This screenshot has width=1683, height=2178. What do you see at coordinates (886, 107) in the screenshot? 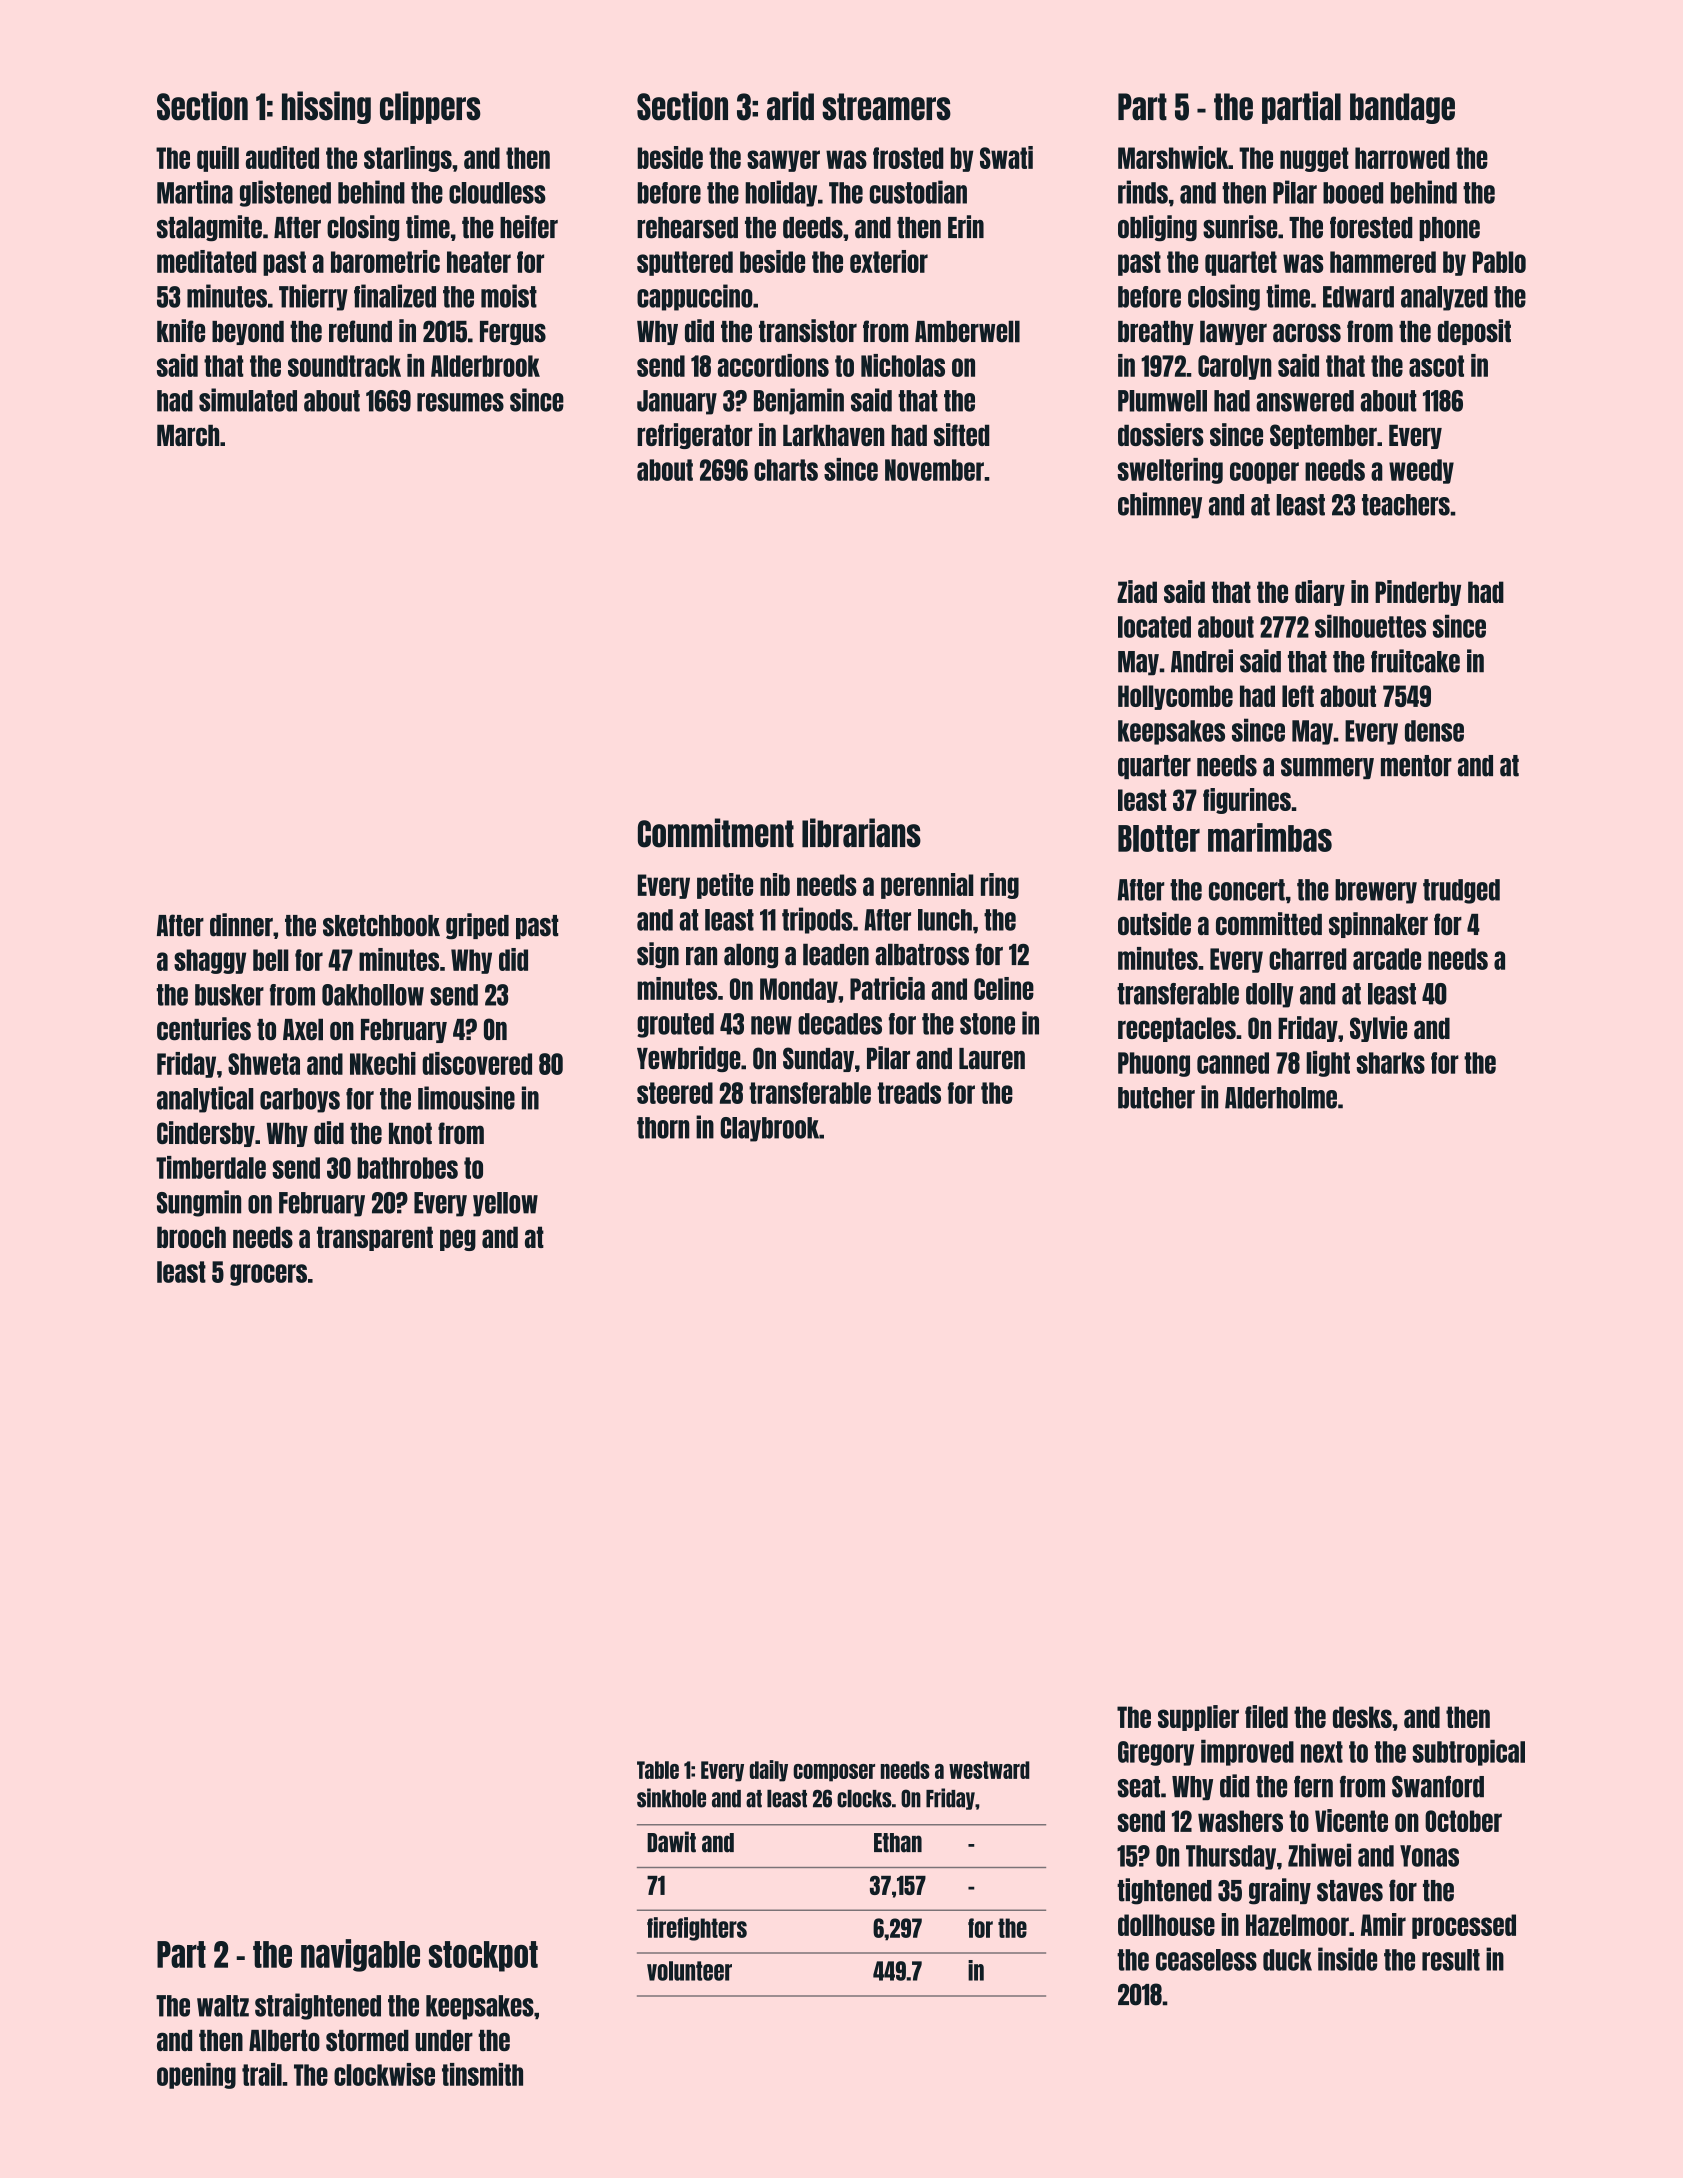
I see `streamers` at bounding box center [886, 107].
